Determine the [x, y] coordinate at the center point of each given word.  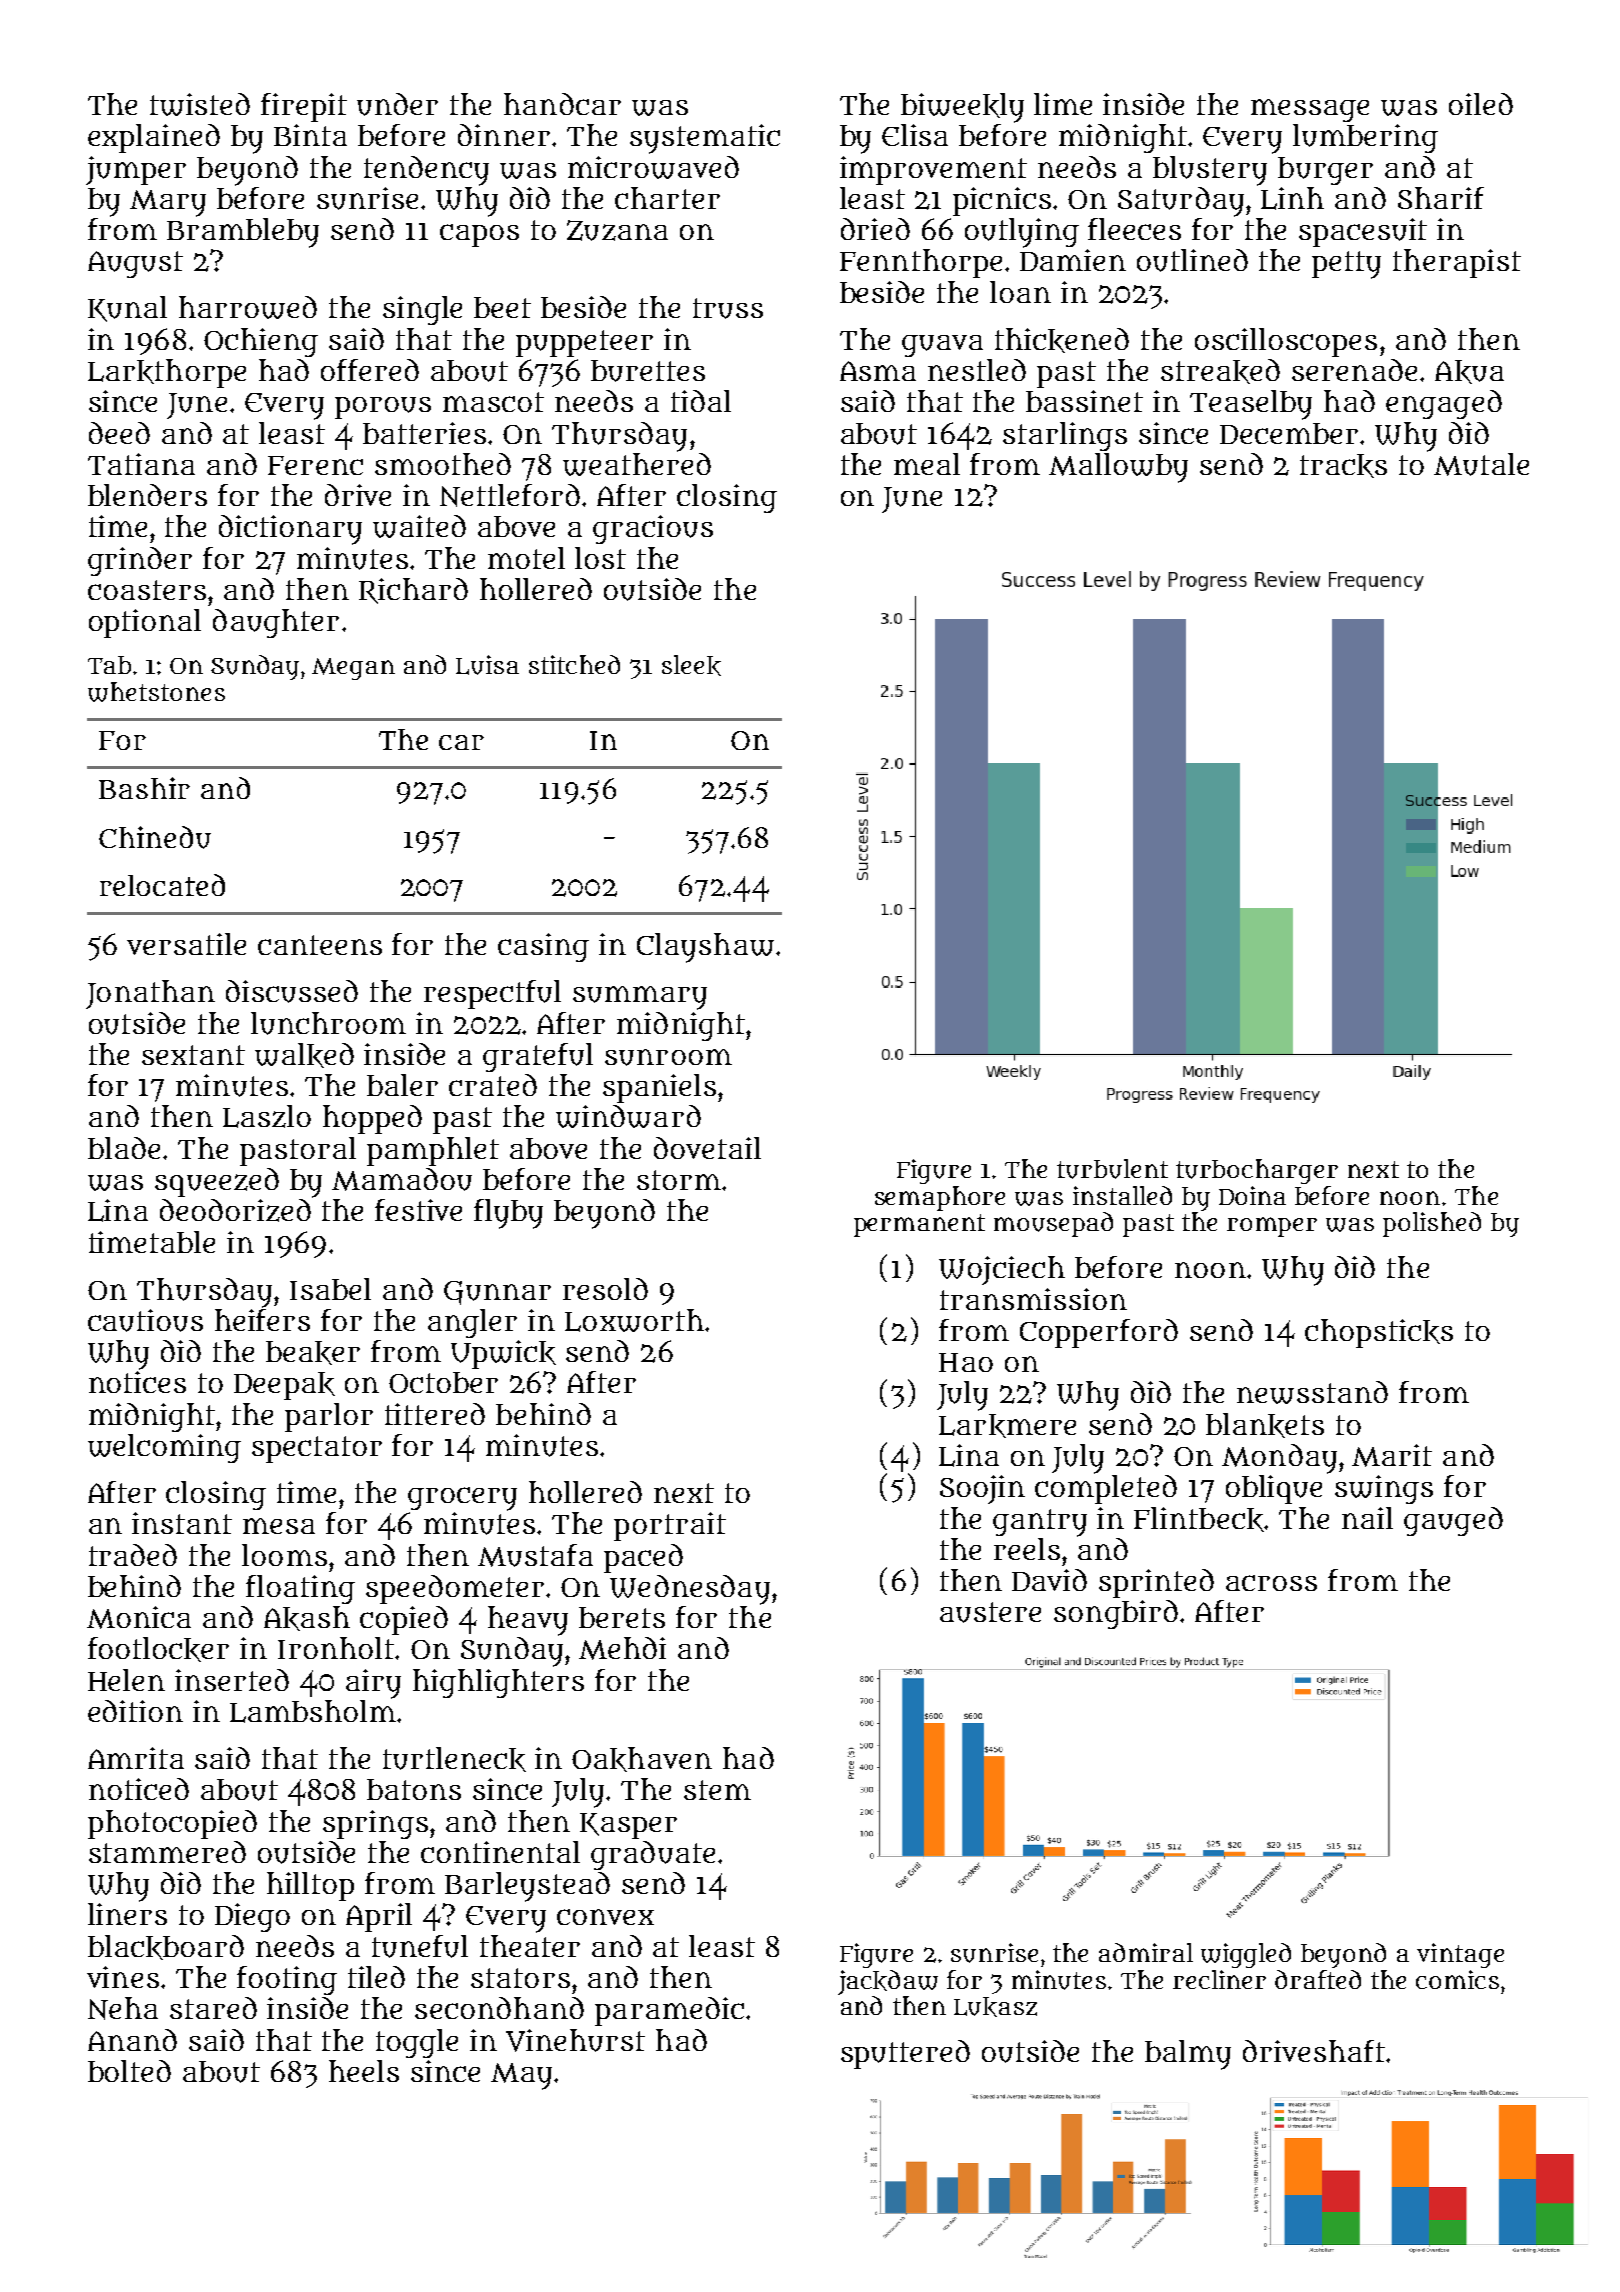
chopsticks [1379, 1333]
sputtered [905, 2054]
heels [364, 2071]
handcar [562, 104]
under [397, 104]
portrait [670, 1526]
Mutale [1481, 464]
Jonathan [150, 994]
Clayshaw [705, 948]
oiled [1481, 104]
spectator [317, 1449]
